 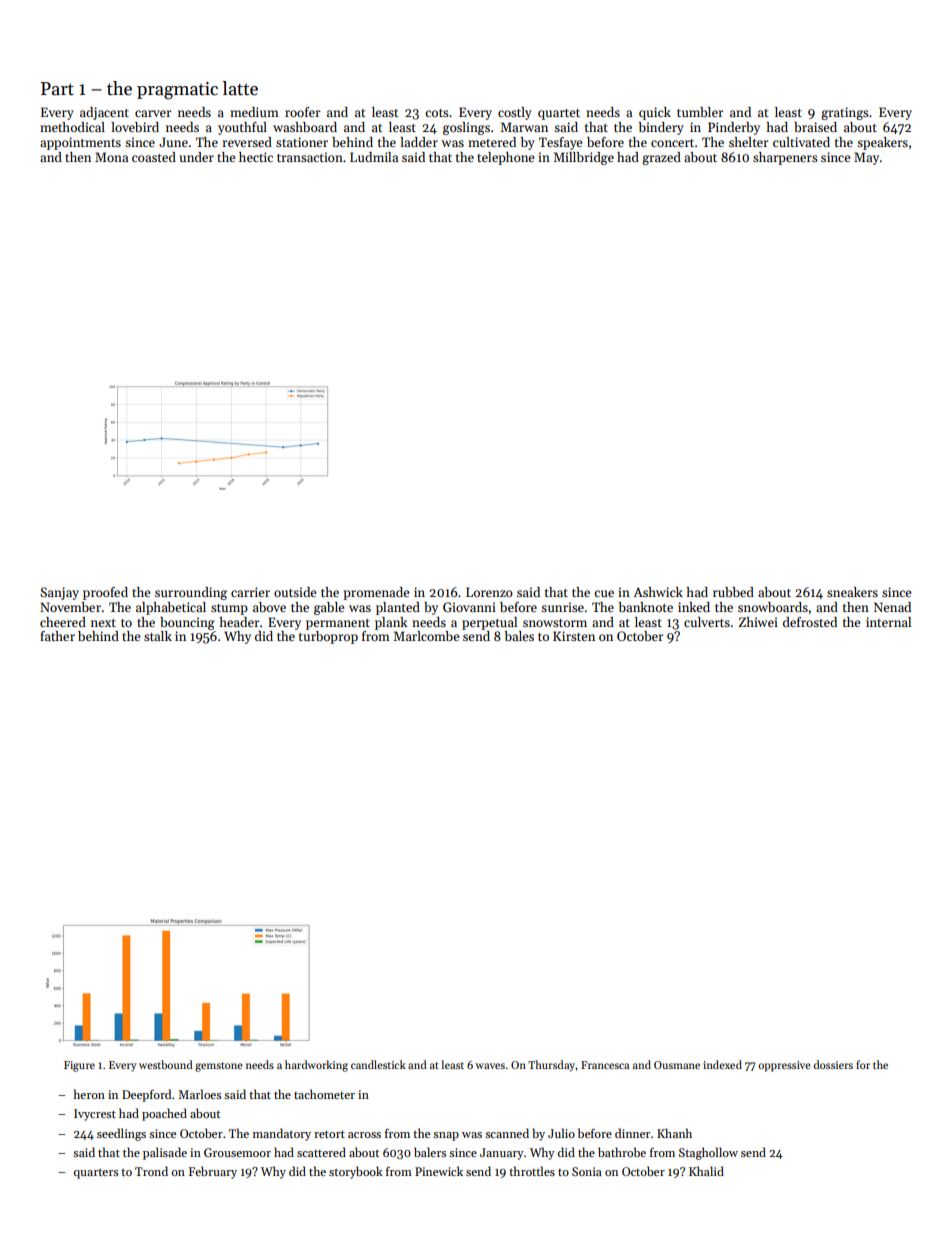 What do you see at coordinates (96, 1173) in the screenshot?
I see `quarters` at bounding box center [96, 1173].
